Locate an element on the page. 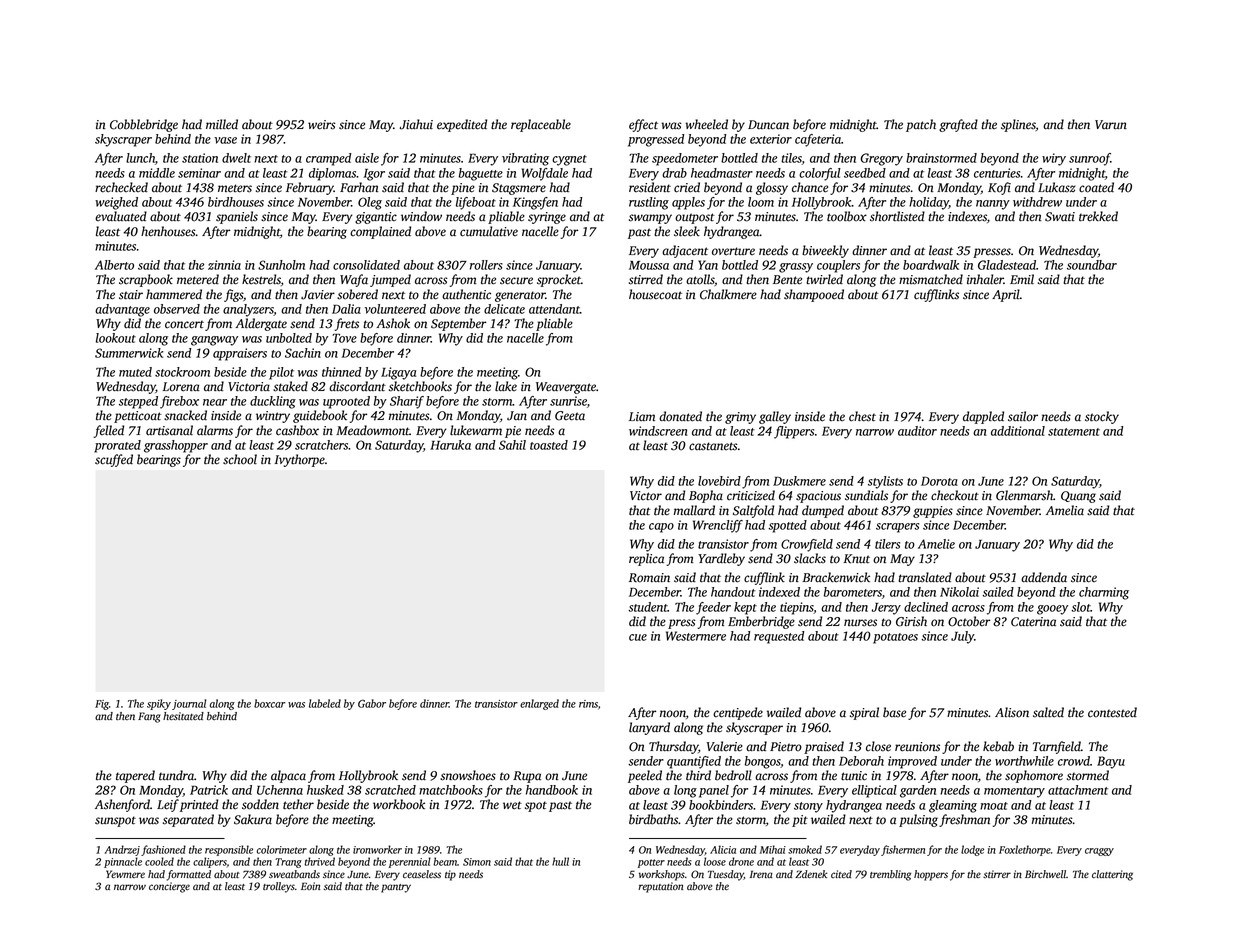 The height and width of the image is (952, 1233). Romain is located at coordinates (649, 578).
